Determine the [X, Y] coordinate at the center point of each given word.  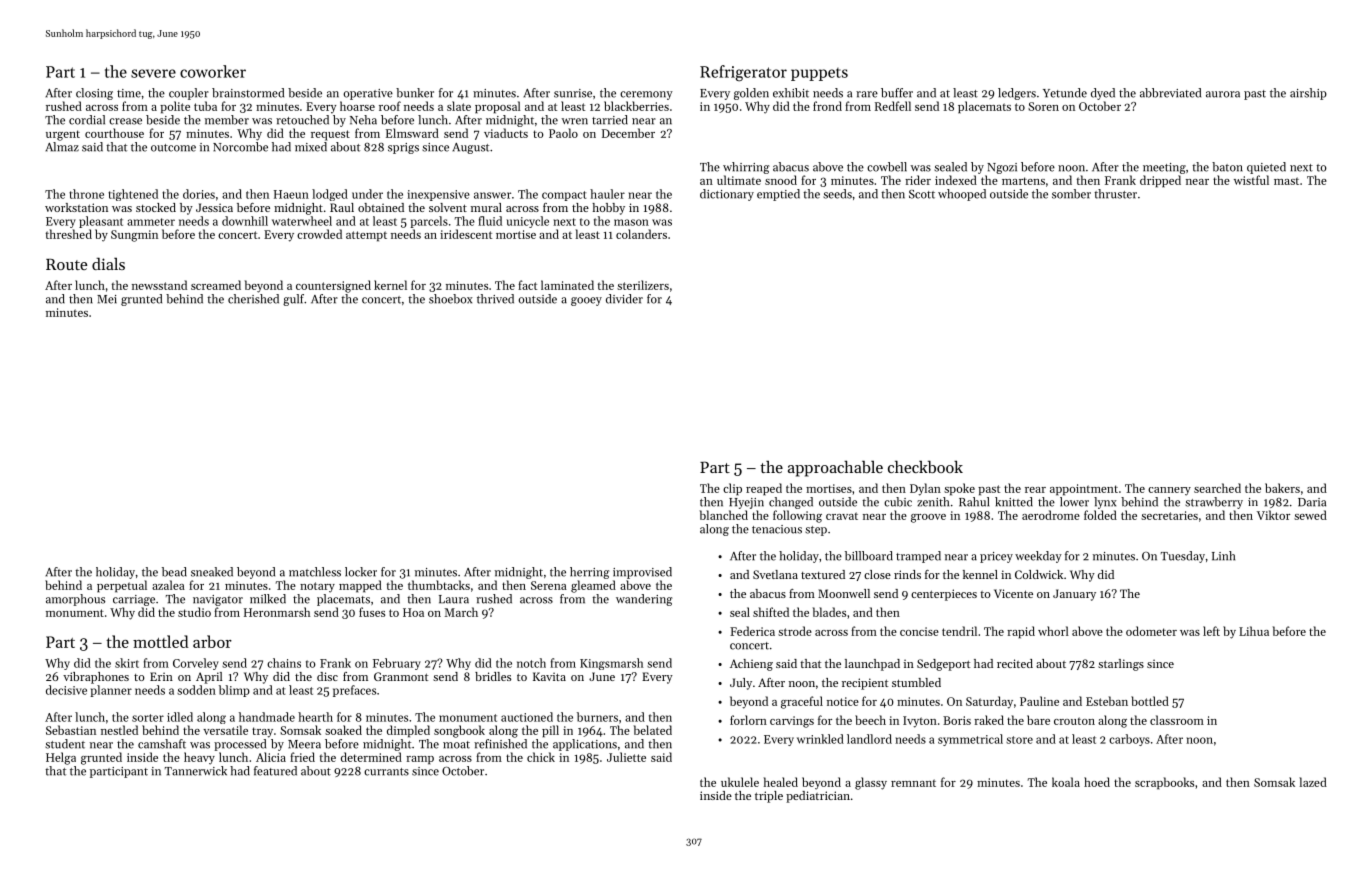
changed [791, 503]
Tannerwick [196, 771]
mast [1286, 181]
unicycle [528, 222]
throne [86, 194]
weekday [1038, 557]
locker [361, 572]
